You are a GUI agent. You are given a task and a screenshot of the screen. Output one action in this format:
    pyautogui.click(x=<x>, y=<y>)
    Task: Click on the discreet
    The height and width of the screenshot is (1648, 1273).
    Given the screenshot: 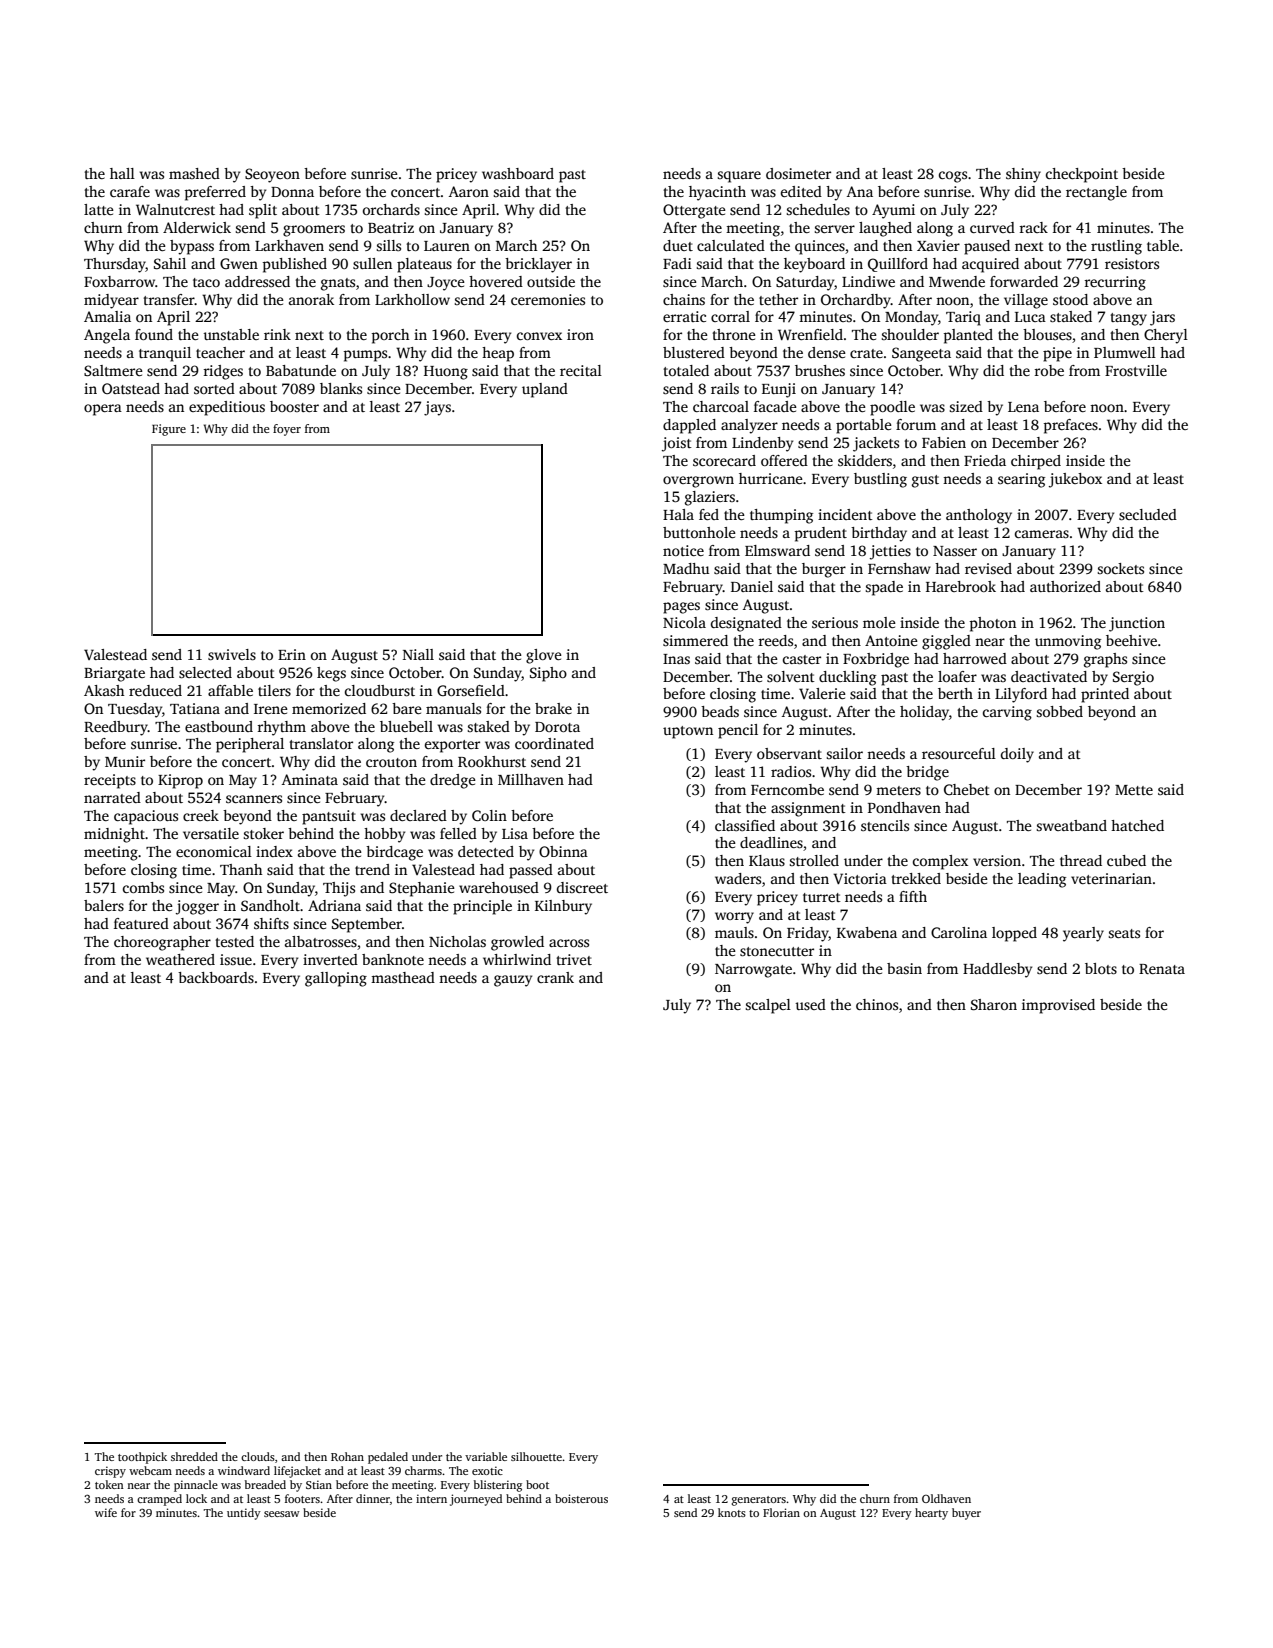 What is the action you would take?
    pyautogui.click(x=582, y=887)
